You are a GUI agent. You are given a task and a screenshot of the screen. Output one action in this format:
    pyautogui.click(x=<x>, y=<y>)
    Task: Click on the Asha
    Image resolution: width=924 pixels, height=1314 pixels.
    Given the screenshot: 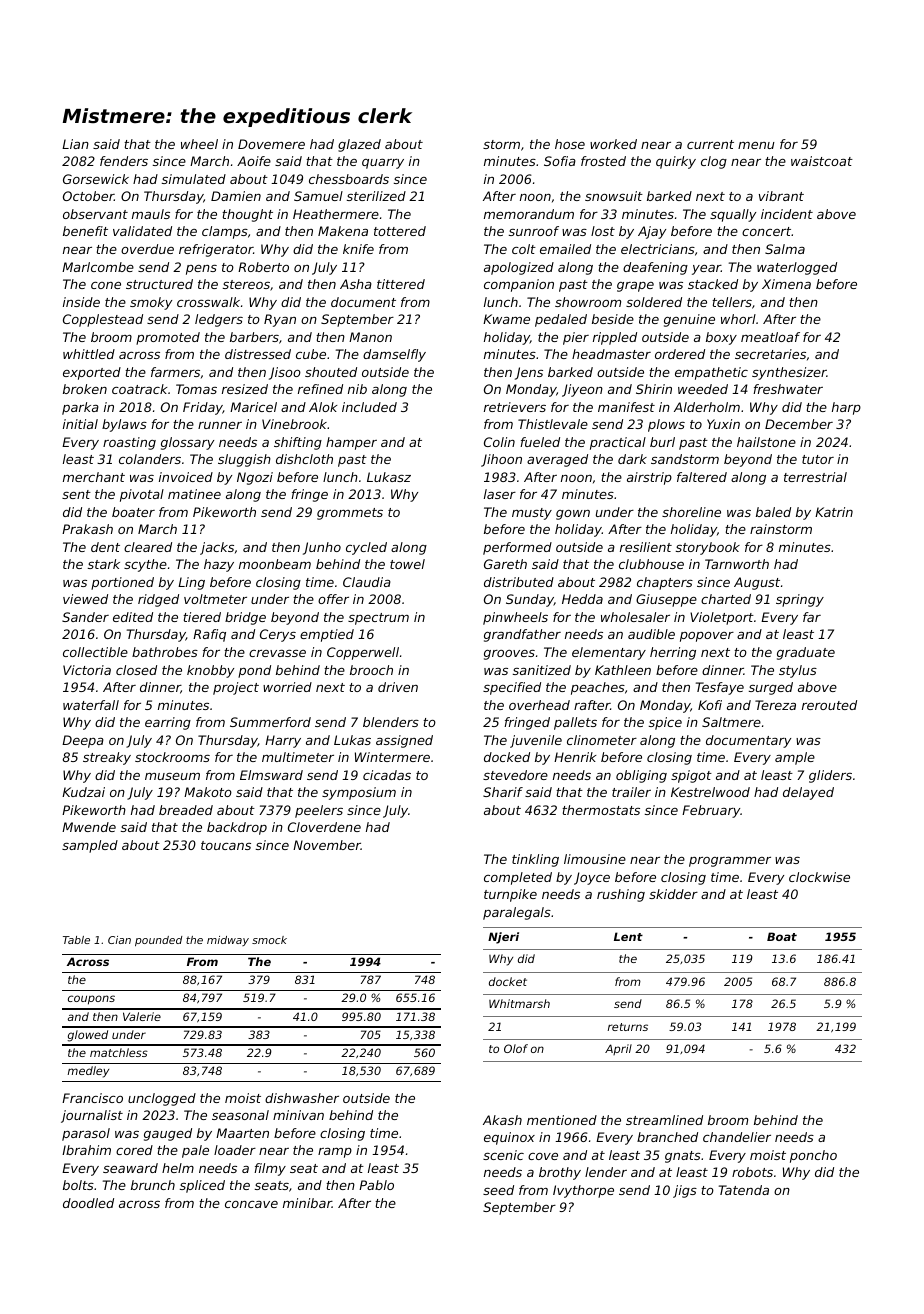 What is the action you would take?
    pyautogui.click(x=356, y=284)
